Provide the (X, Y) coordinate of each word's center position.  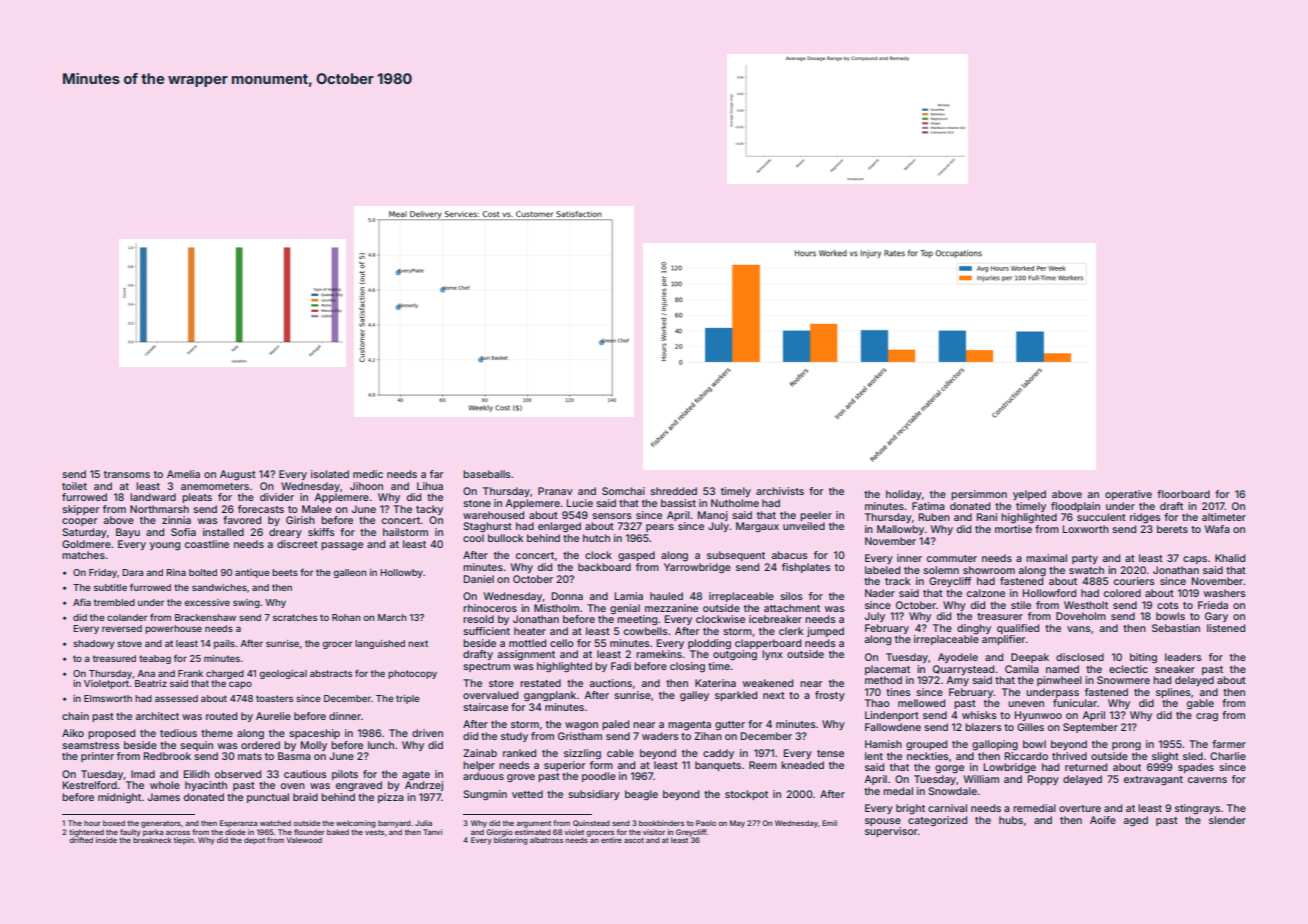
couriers (1134, 581)
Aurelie (273, 716)
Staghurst (487, 527)
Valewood (304, 840)
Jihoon (366, 486)
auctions (611, 683)
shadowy (93, 644)
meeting (637, 620)
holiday (904, 495)
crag (1207, 717)
